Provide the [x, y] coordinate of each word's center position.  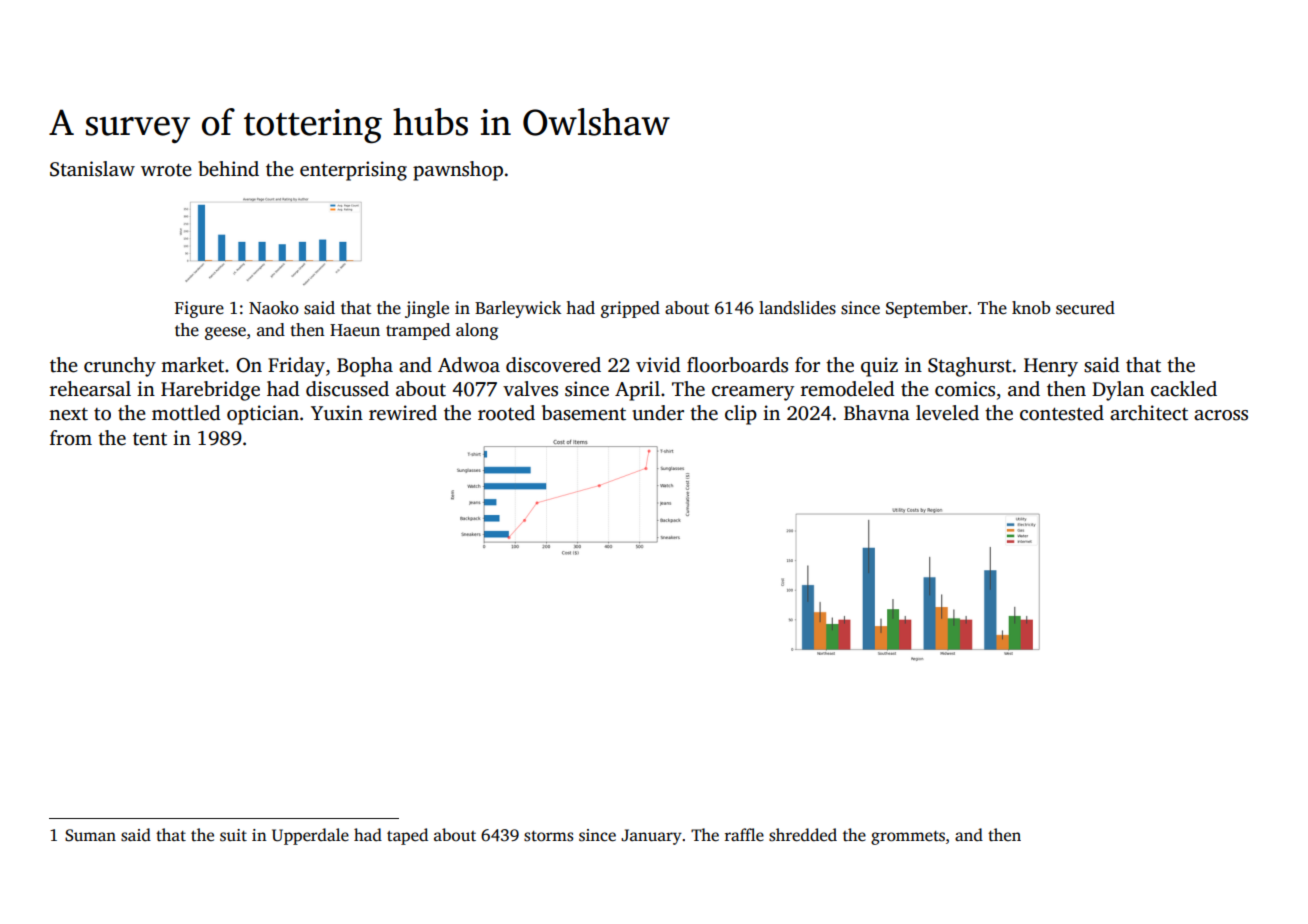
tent [150, 439]
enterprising [353, 171]
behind [228, 169]
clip [741, 415]
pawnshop [458, 171]
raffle [744, 835]
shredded [803, 835]
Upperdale [310, 836]
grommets [908, 838]
